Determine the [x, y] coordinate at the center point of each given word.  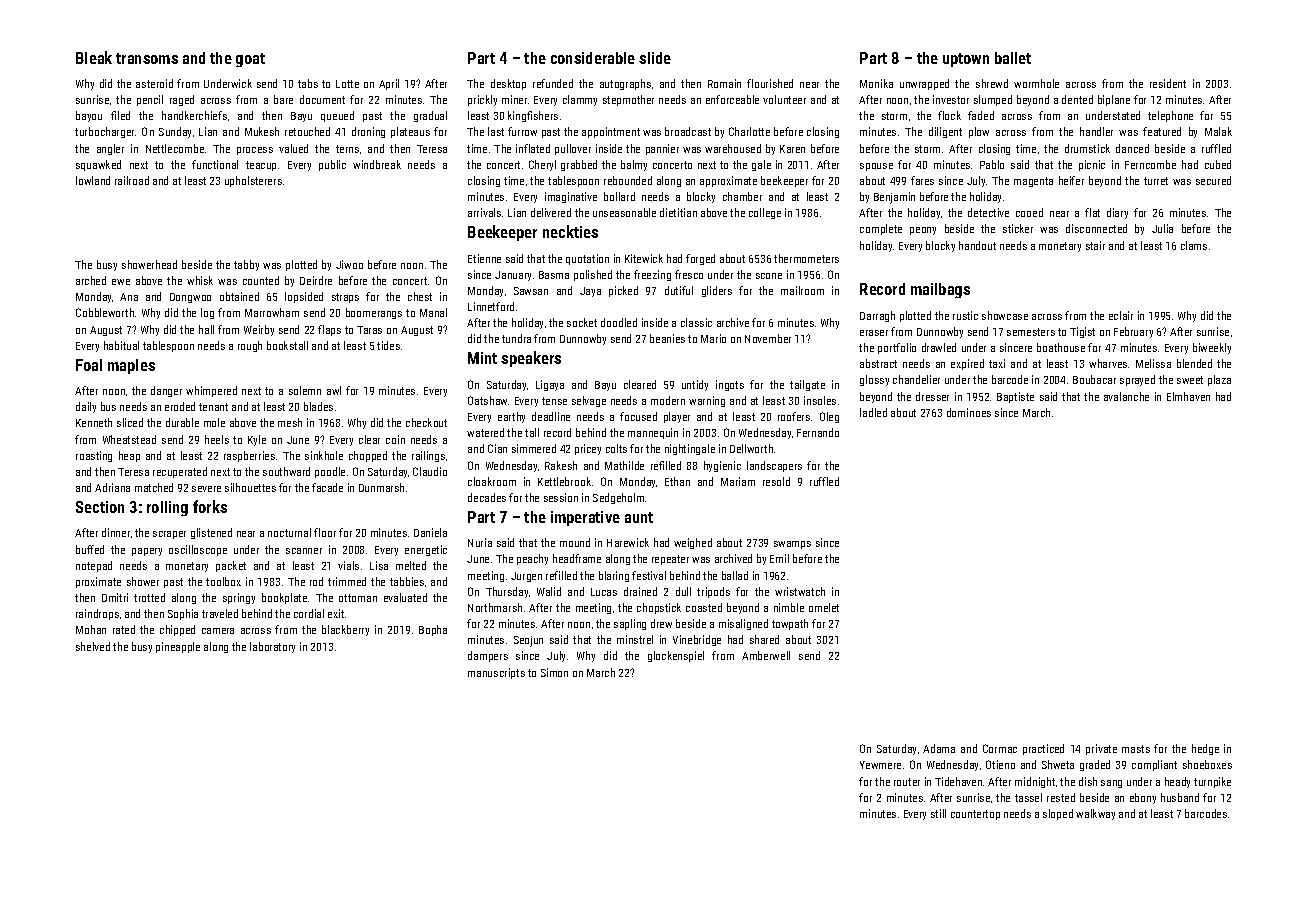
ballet [1013, 58]
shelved [93, 646]
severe [206, 489]
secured [1213, 180]
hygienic [722, 466]
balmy [634, 165]
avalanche [1126, 396]
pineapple [178, 647]
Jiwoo [349, 264]
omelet [824, 607]
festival [649, 575]
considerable [593, 58]
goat [250, 60]
